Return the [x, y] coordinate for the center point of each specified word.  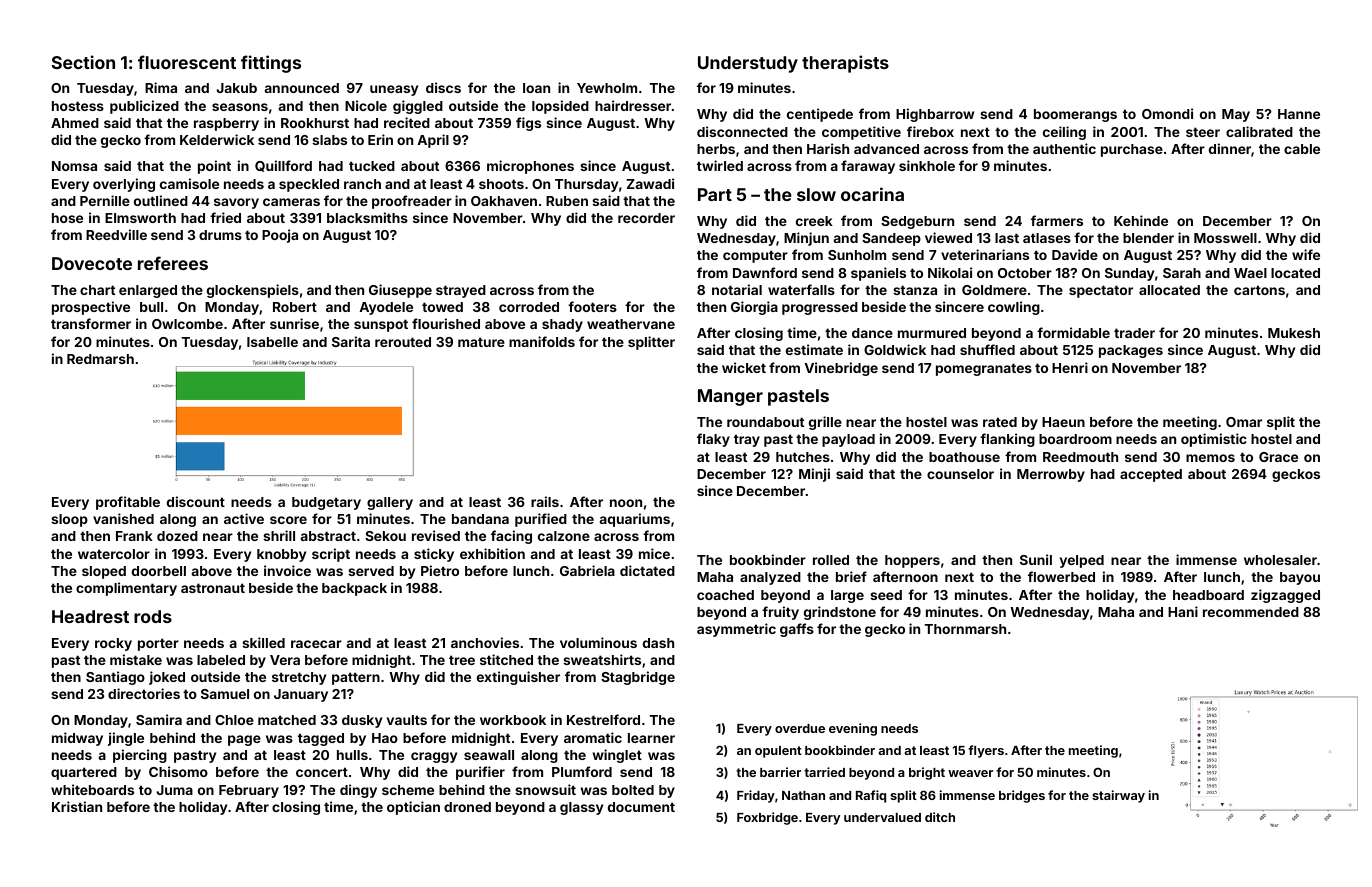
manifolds [542, 341]
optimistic [1214, 440]
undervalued [882, 817]
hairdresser [633, 105]
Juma [174, 790]
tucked [372, 166]
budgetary [326, 503]
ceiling [1064, 133]
